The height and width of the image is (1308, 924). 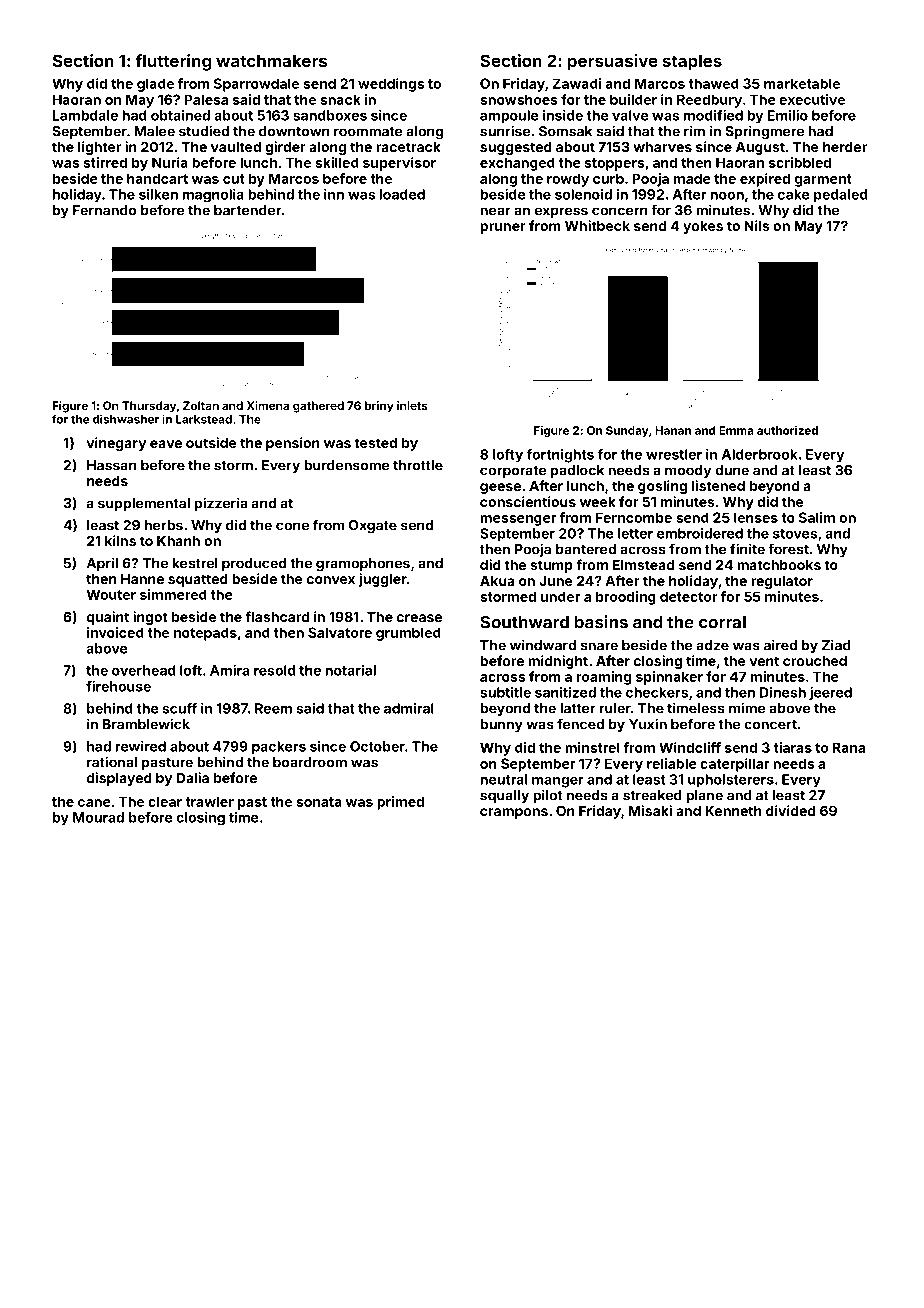 I want to click on Kenneth, so click(x=733, y=811).
